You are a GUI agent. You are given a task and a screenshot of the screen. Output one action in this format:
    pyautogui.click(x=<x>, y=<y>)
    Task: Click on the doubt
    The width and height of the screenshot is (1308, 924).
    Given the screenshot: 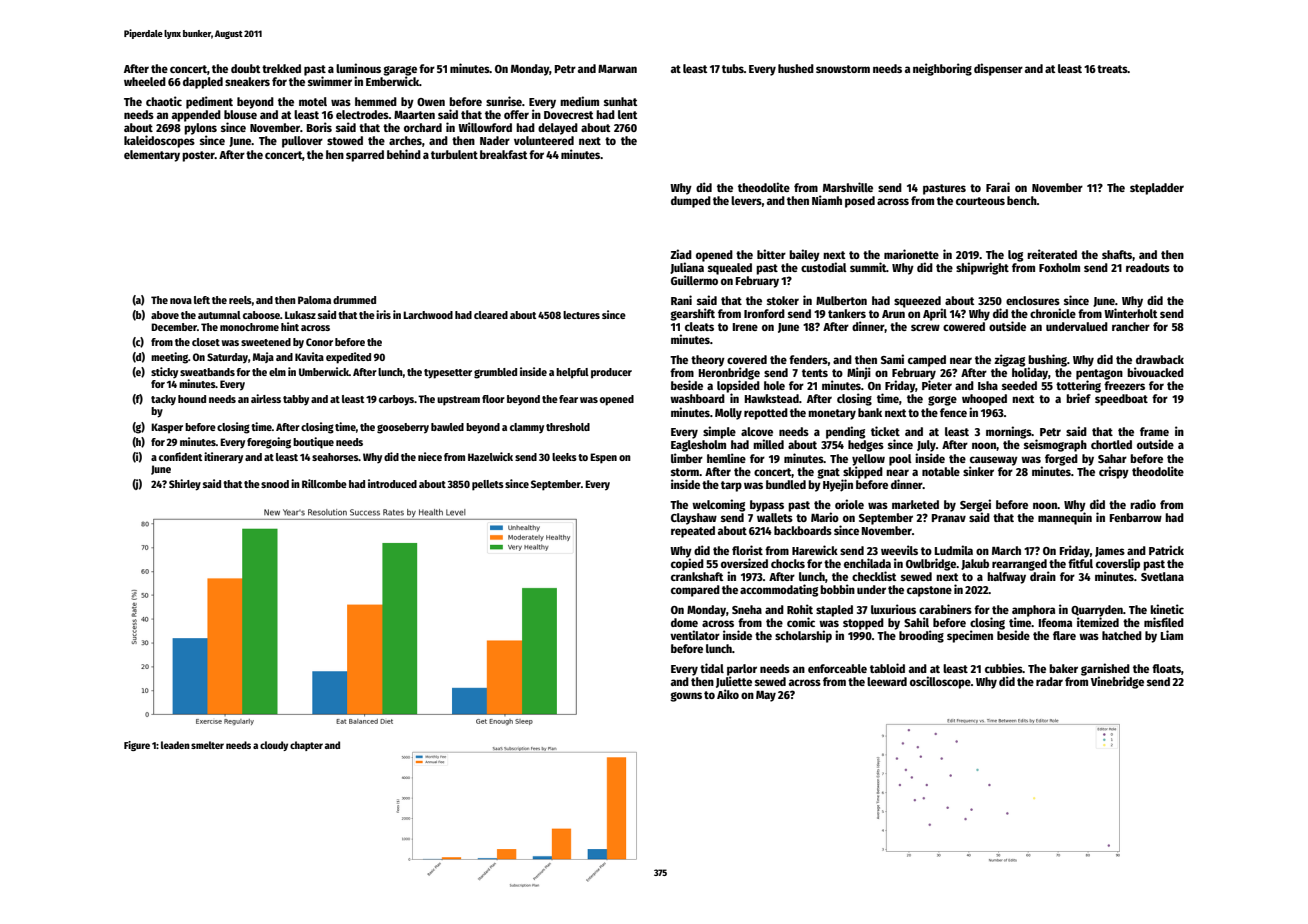 What is the action you would take?
    pyautogui.click(x=245, y=68)
